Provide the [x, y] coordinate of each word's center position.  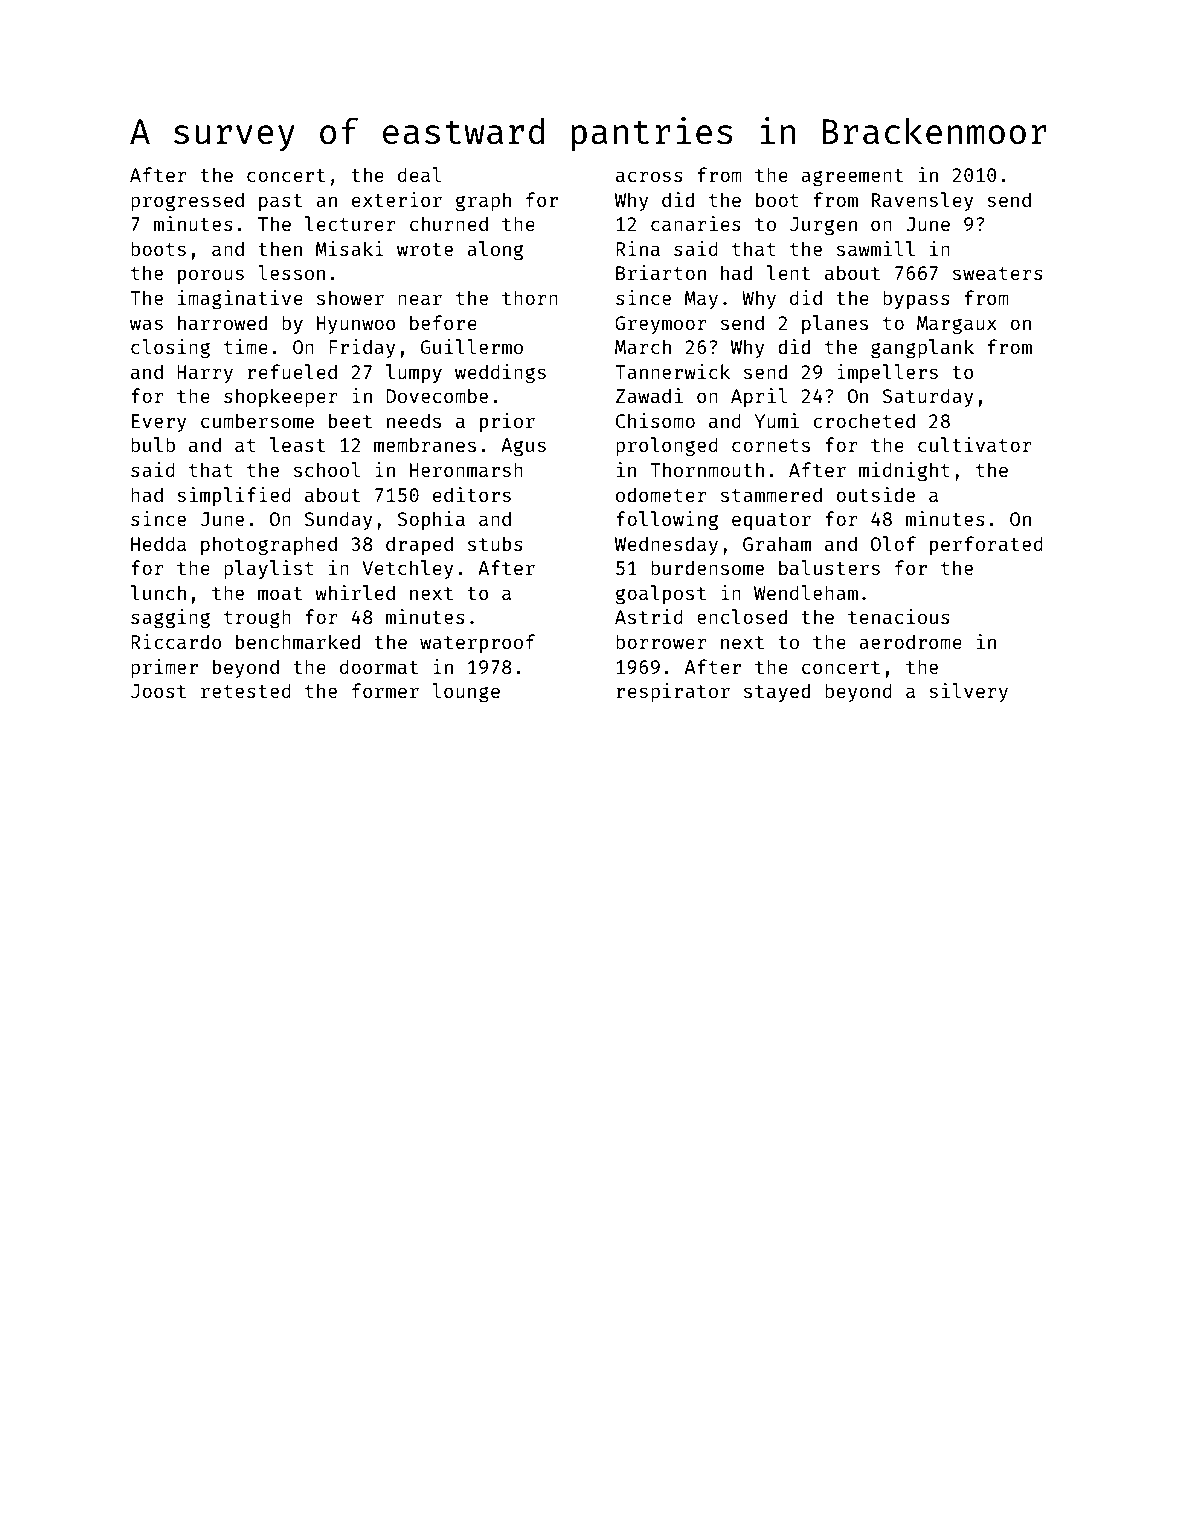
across [649, 176]
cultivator [975, 444]
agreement [852, 178]
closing [170, 348]
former [385, 690]
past [280, 202]
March [643, 346]
